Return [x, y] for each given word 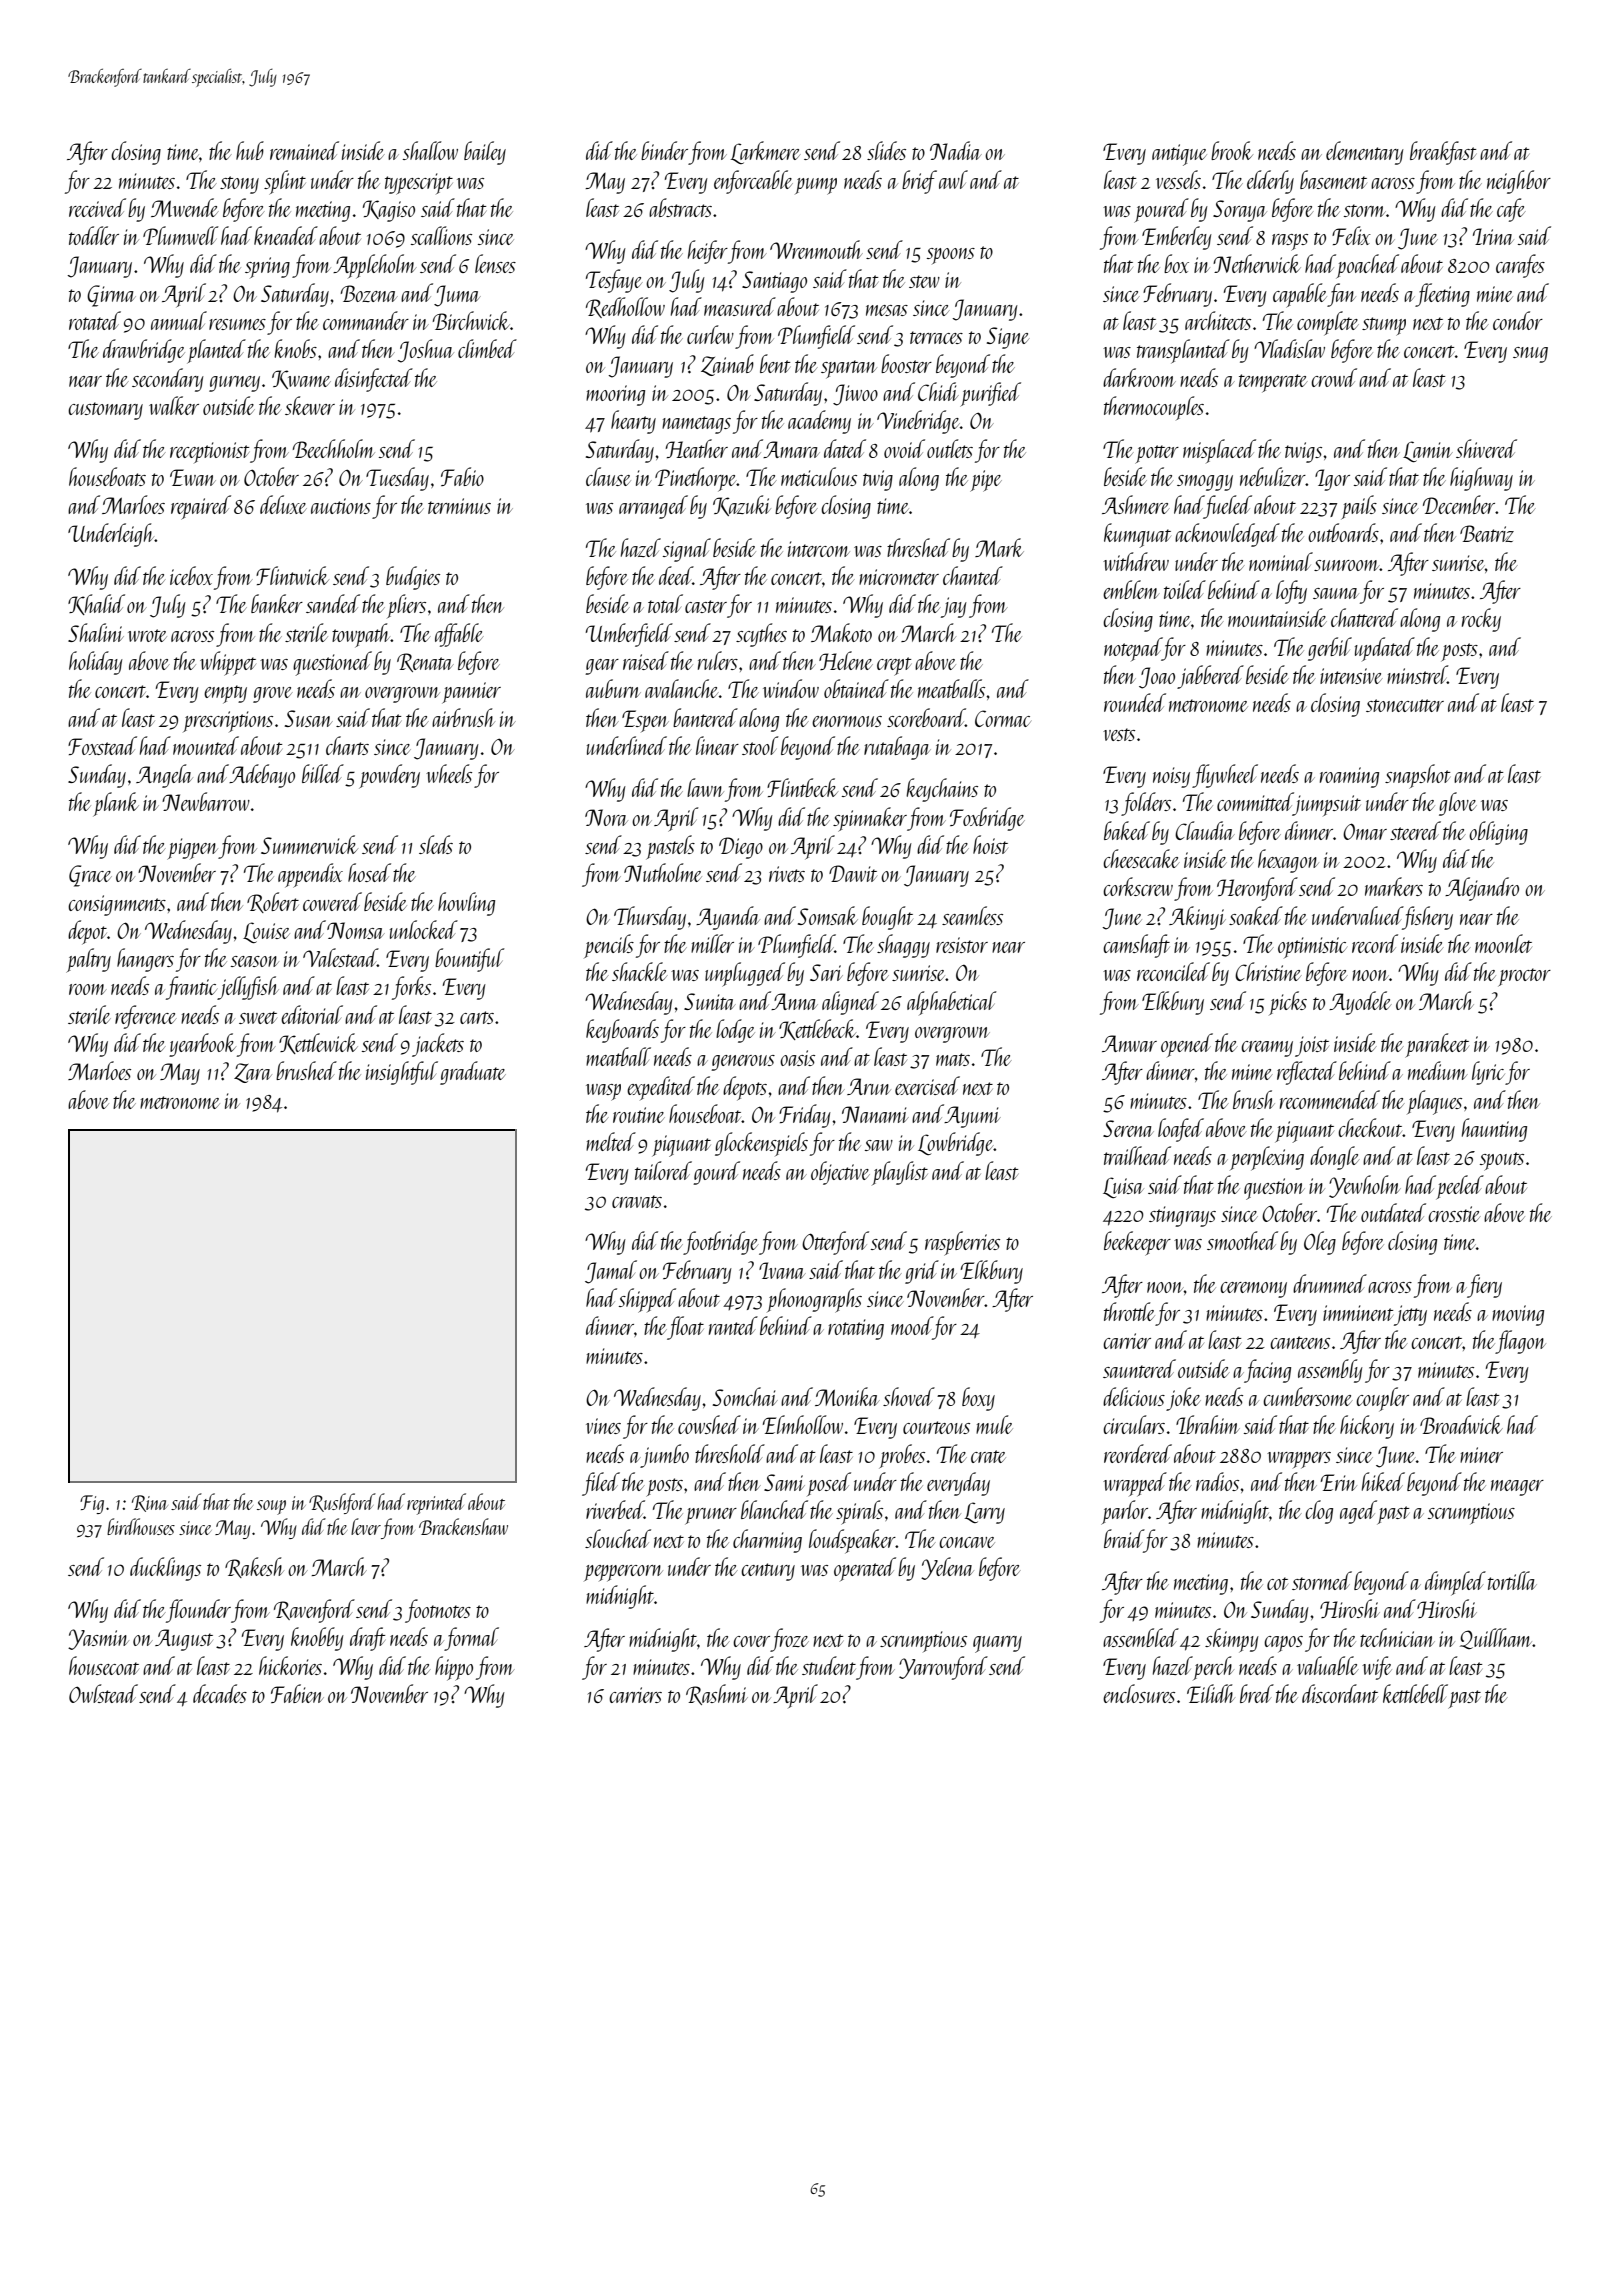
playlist [900, 1173]
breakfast [1443, 153]
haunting [1494, 1130]
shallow [430, 150]
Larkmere [765, 152]
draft [367, 1639]
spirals [859, 1512]
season [255, 961]
